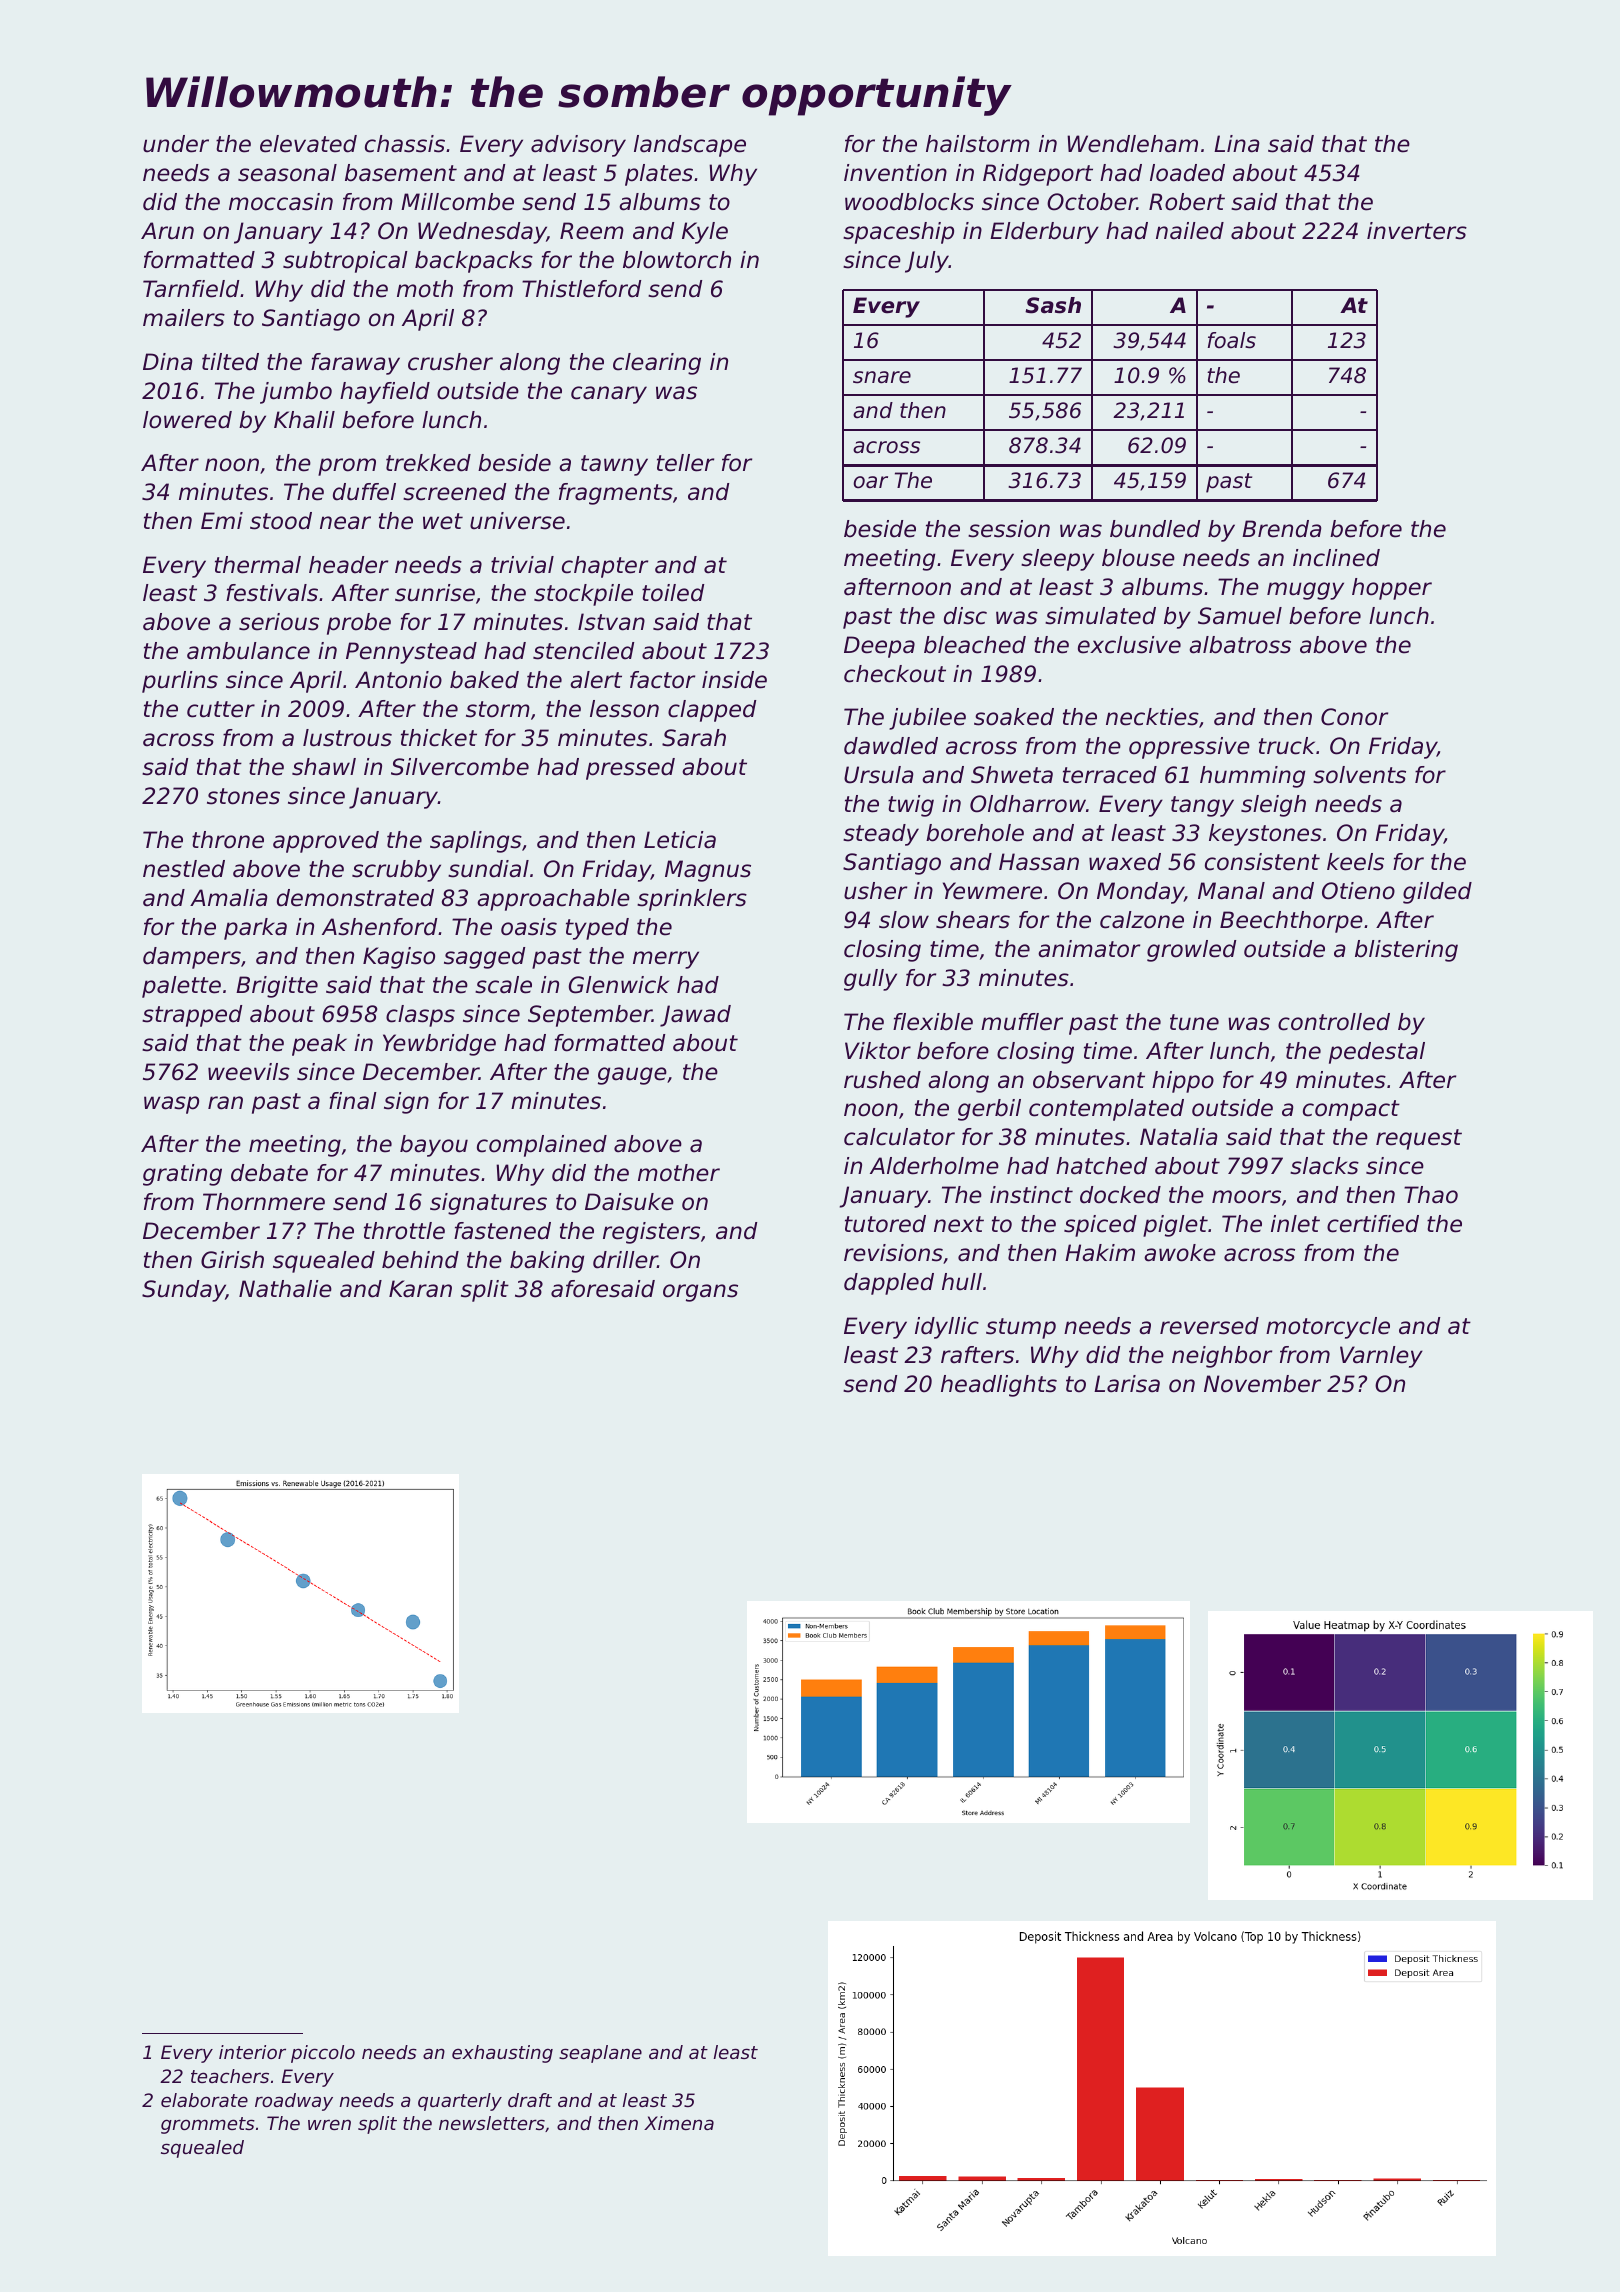 The image size is (1620, 2292). Describe the element at coordinates (176, 144) in the page. I see `under` at that location.
